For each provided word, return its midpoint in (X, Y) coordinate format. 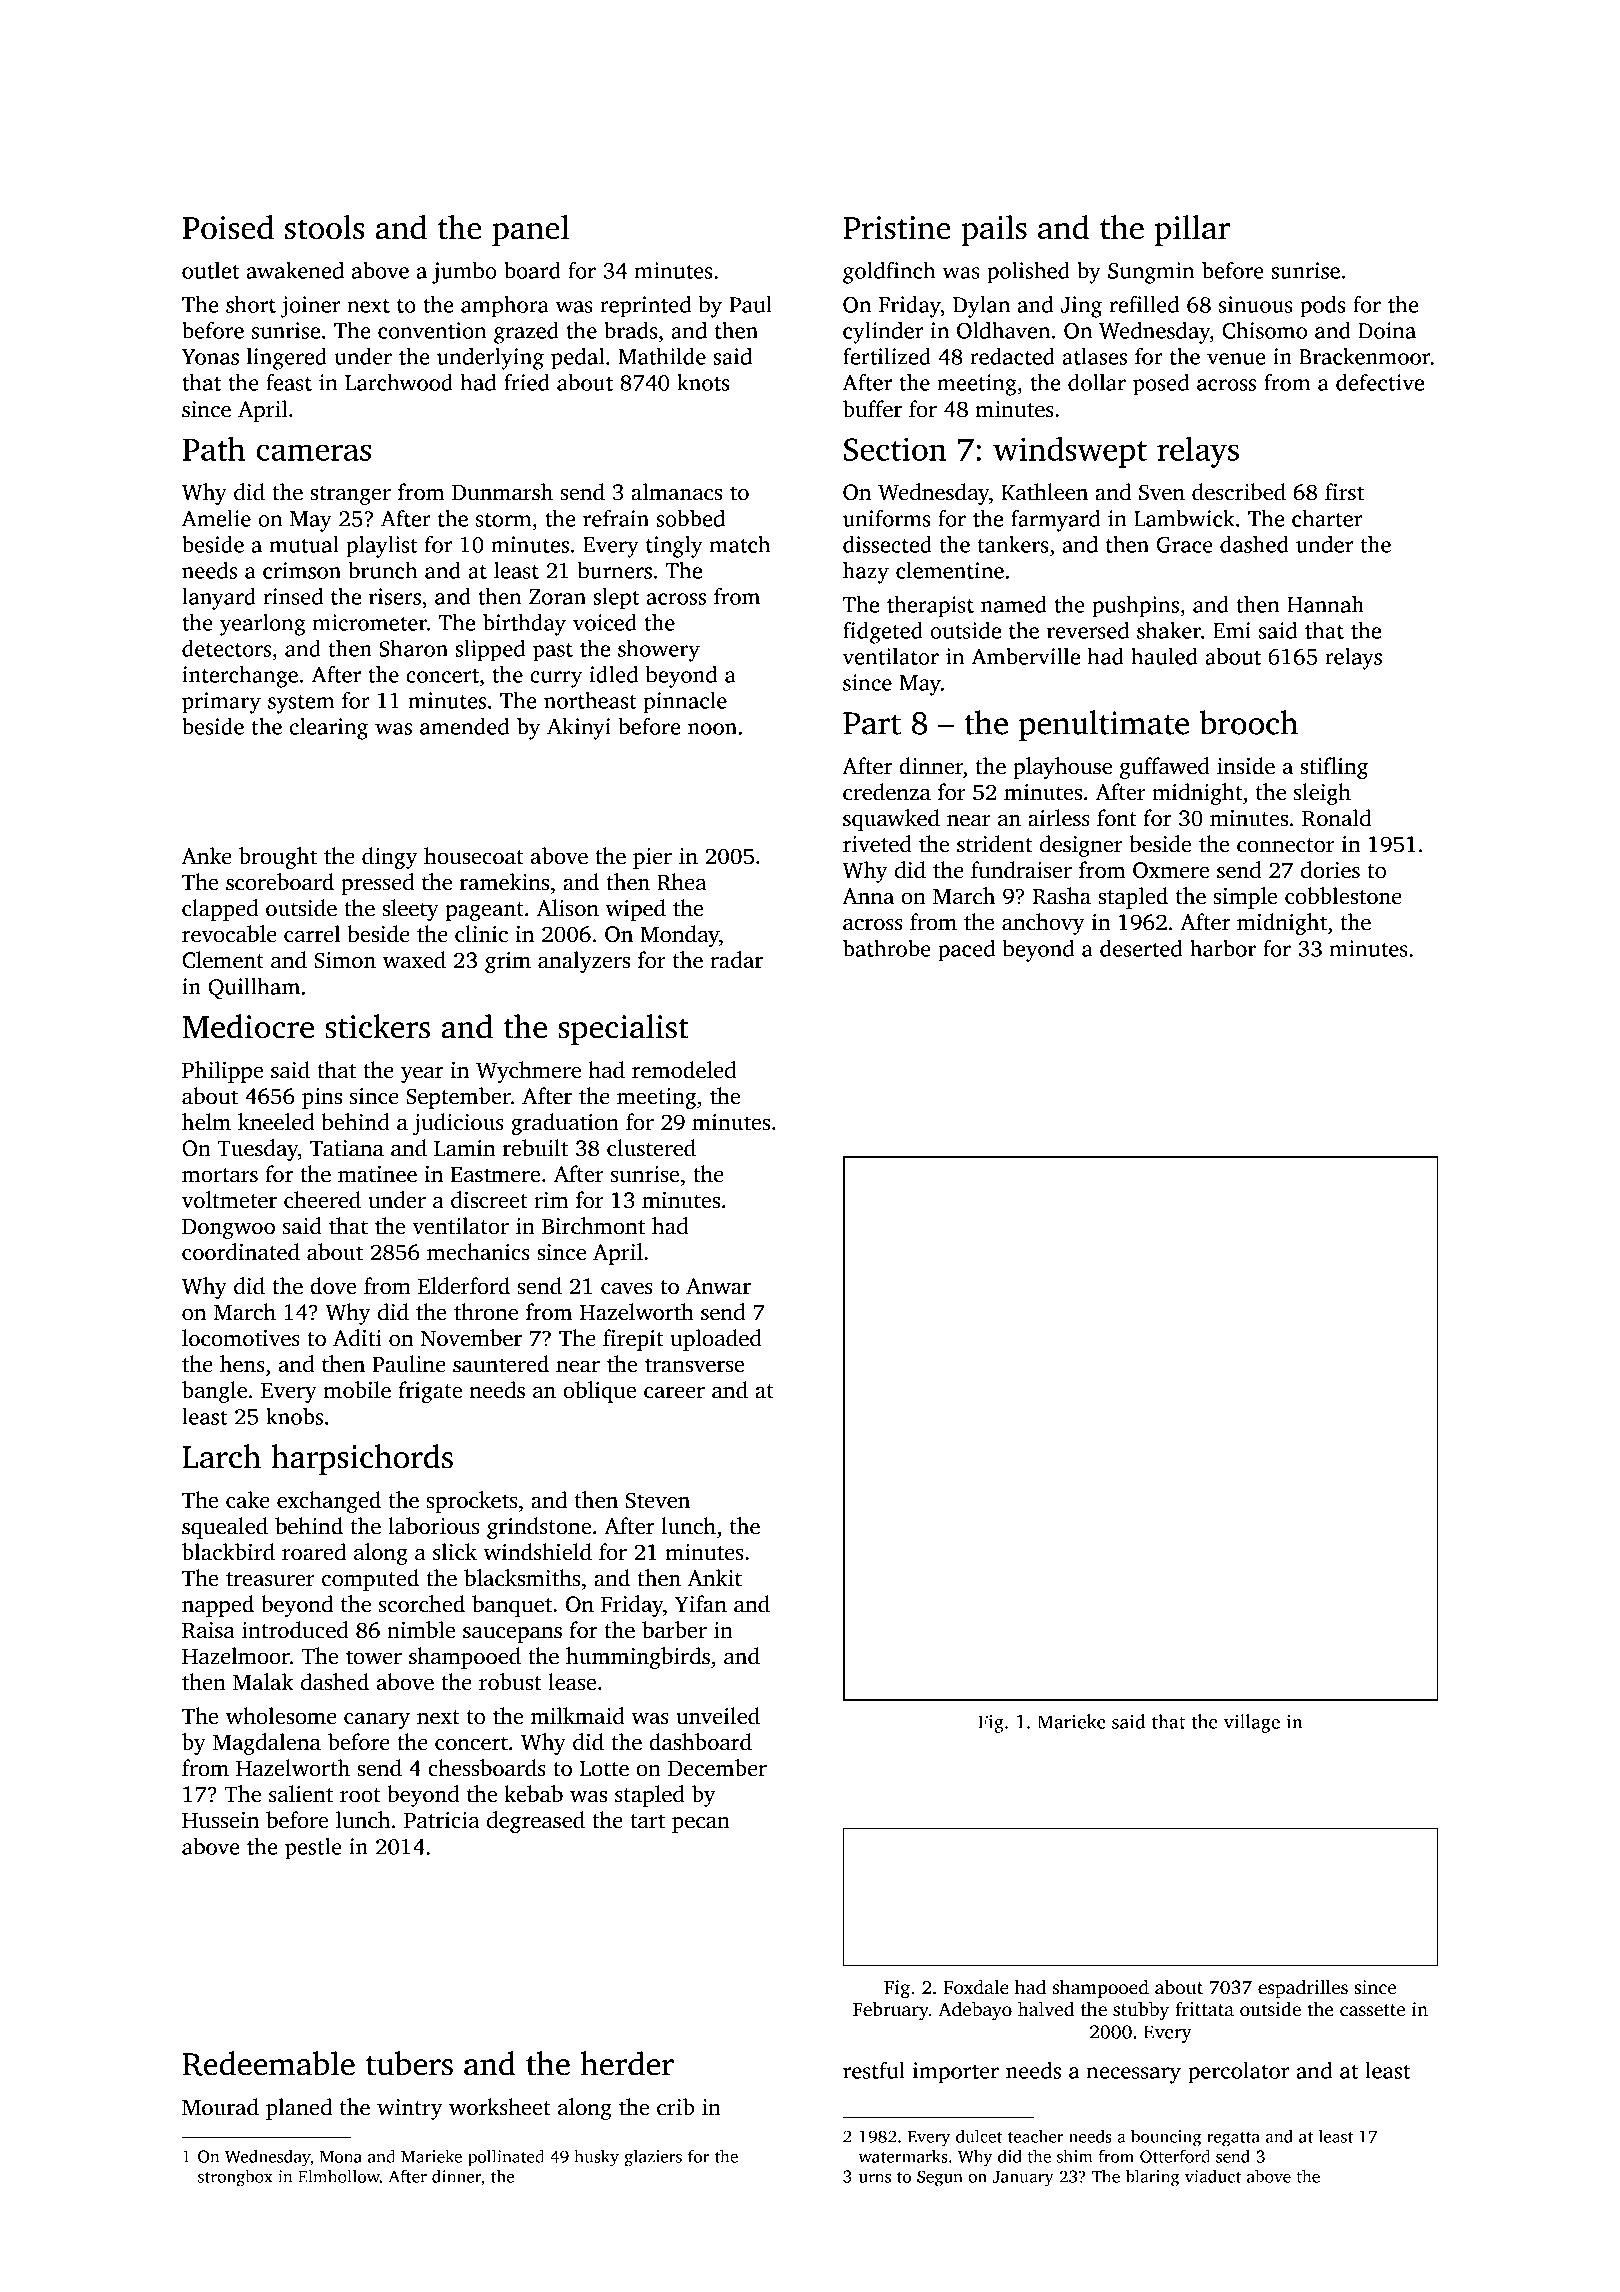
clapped (220, 910)
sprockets (472, 1502)
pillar (1192, 230)
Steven (657, 1500)
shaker (1169, 630)
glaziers (653, 2158)
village (1252, 1723)
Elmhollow (339, 2176)
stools (324, 227)
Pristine (897, 228)
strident (994, 844)
